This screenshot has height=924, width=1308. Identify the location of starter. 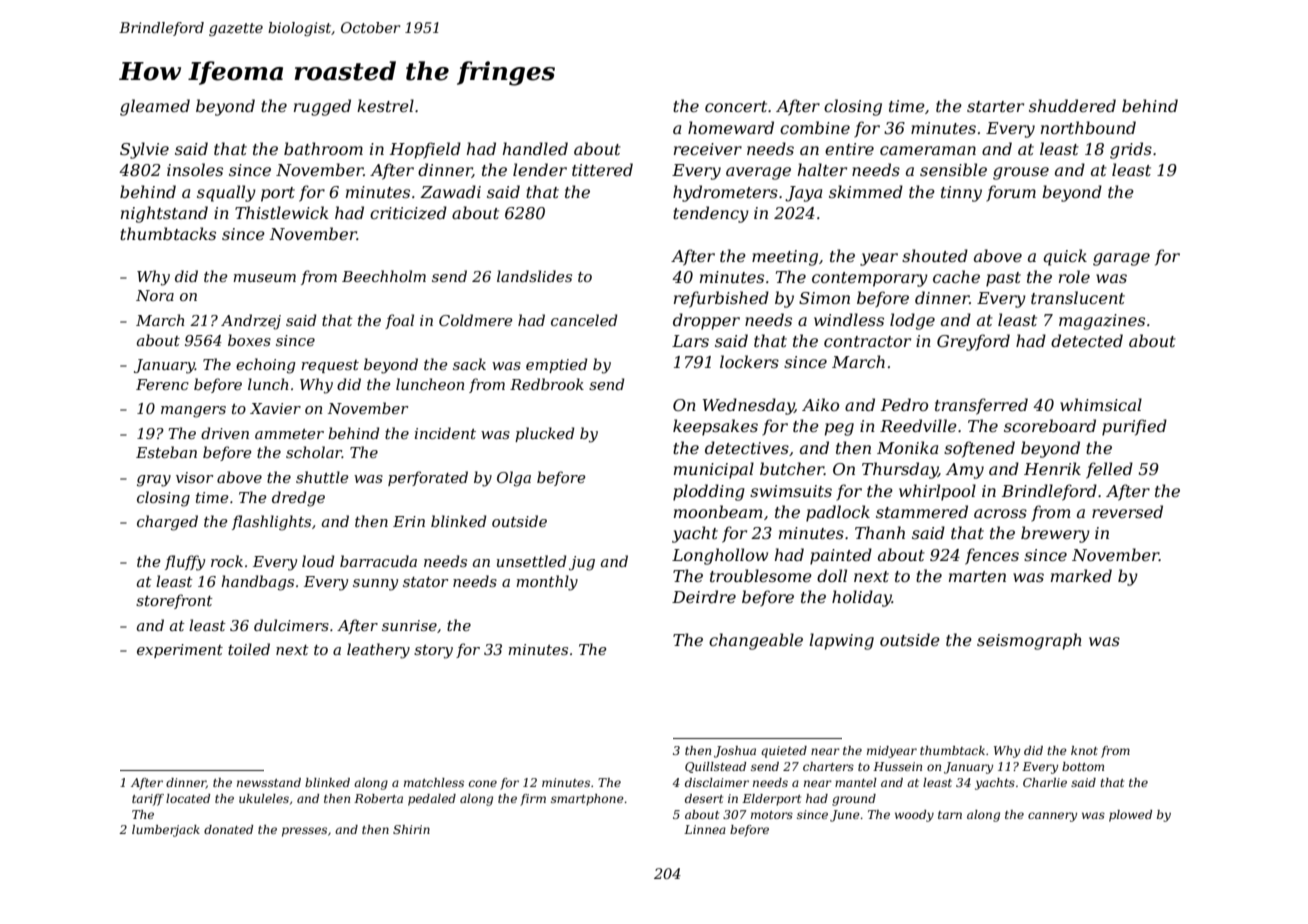
(995, 106).
